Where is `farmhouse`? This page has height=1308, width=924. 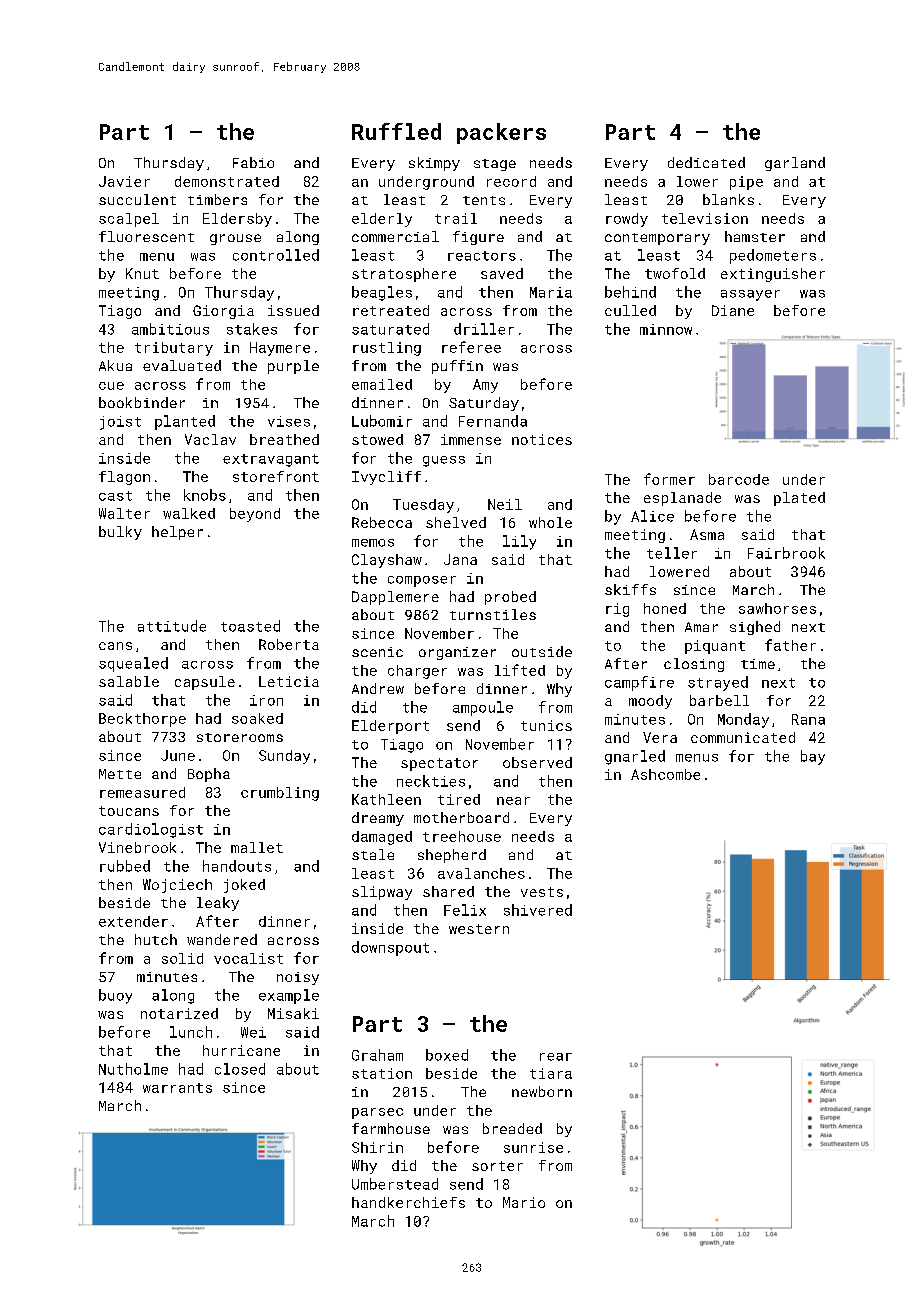
farmhouse is located at coordinates (391, 1128).
